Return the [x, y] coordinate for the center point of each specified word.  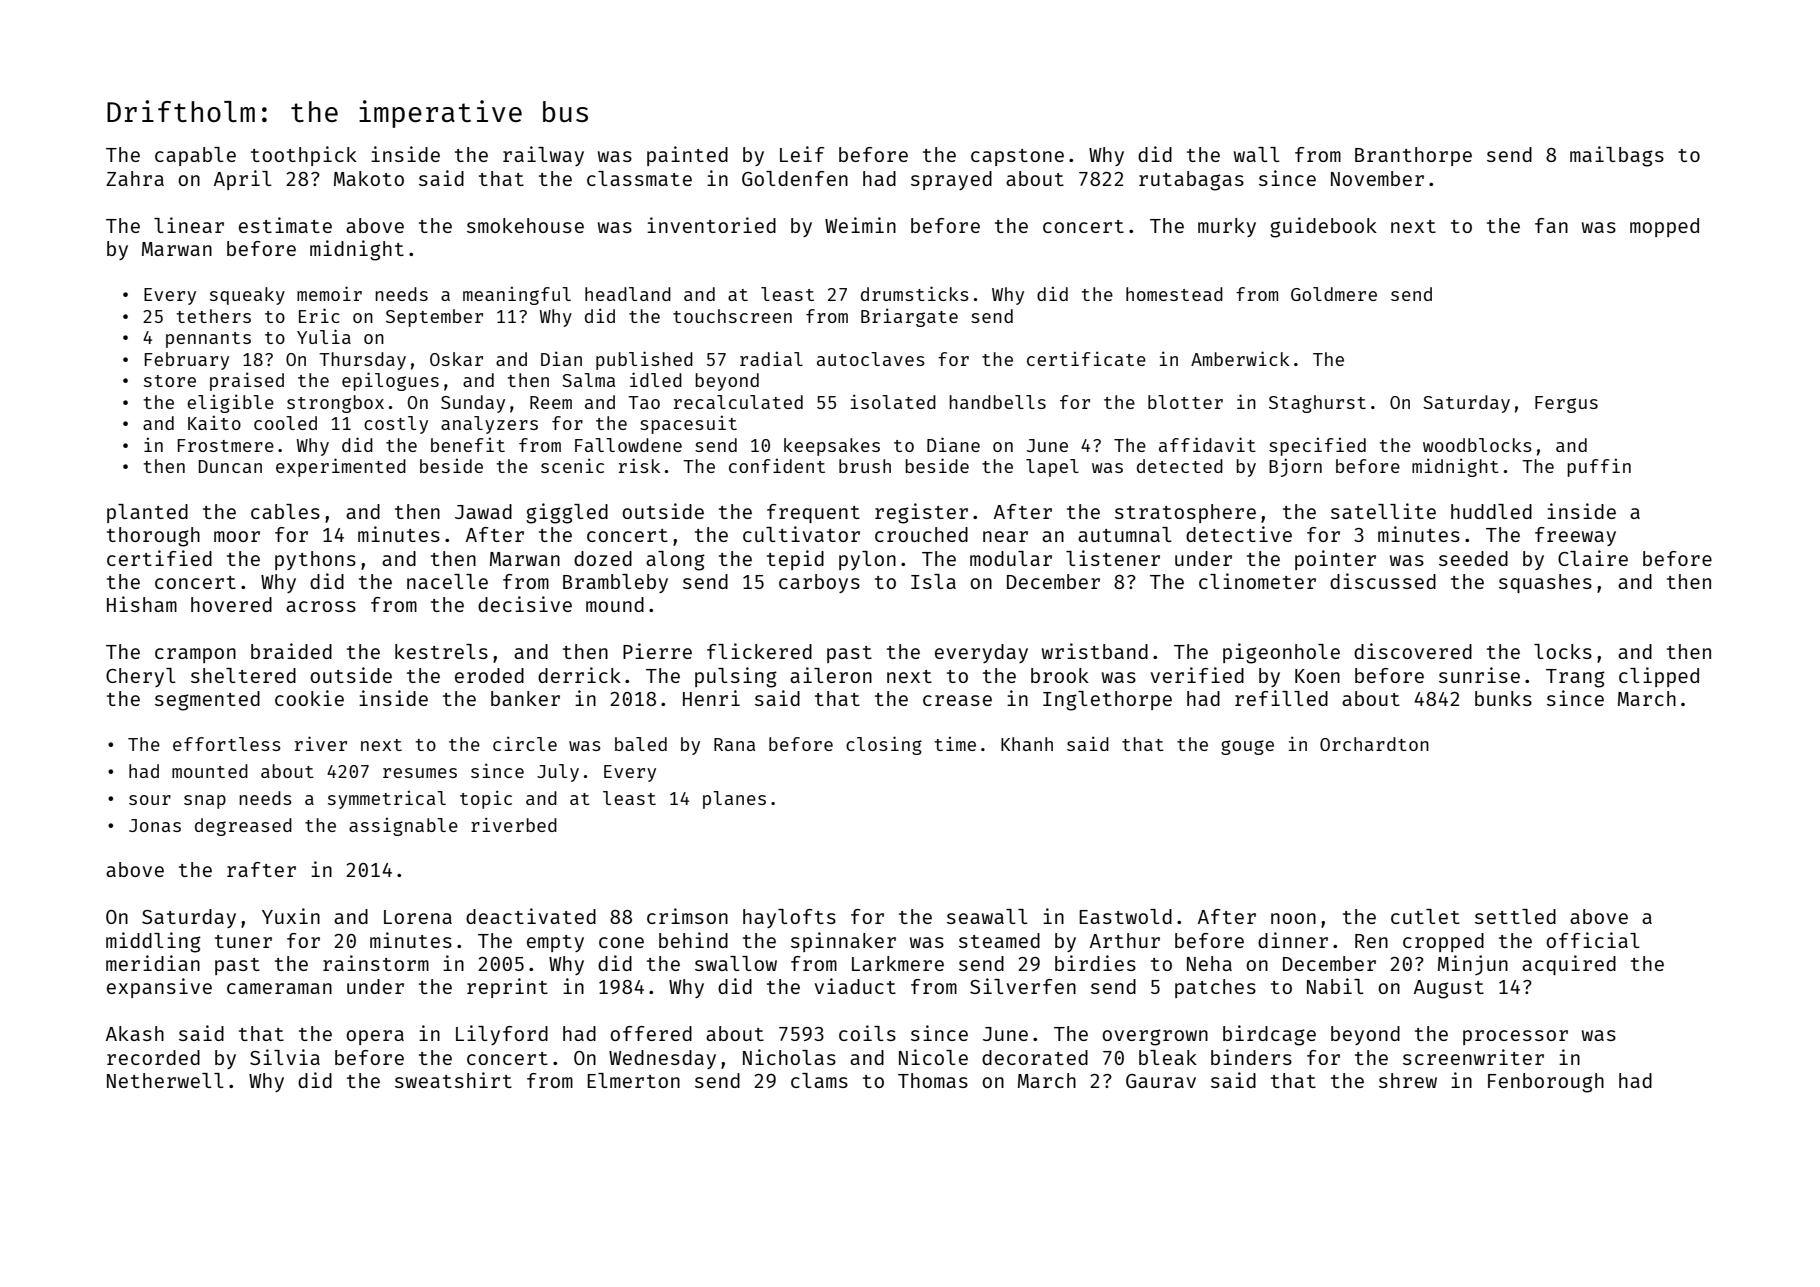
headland [628, 294]
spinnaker [843, 942]
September [434, 318]
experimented [341, 467]
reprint [507, 988]
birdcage [1269, 1035]
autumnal [1125, 534]
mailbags [1617, 156]
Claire [1593, 558]
